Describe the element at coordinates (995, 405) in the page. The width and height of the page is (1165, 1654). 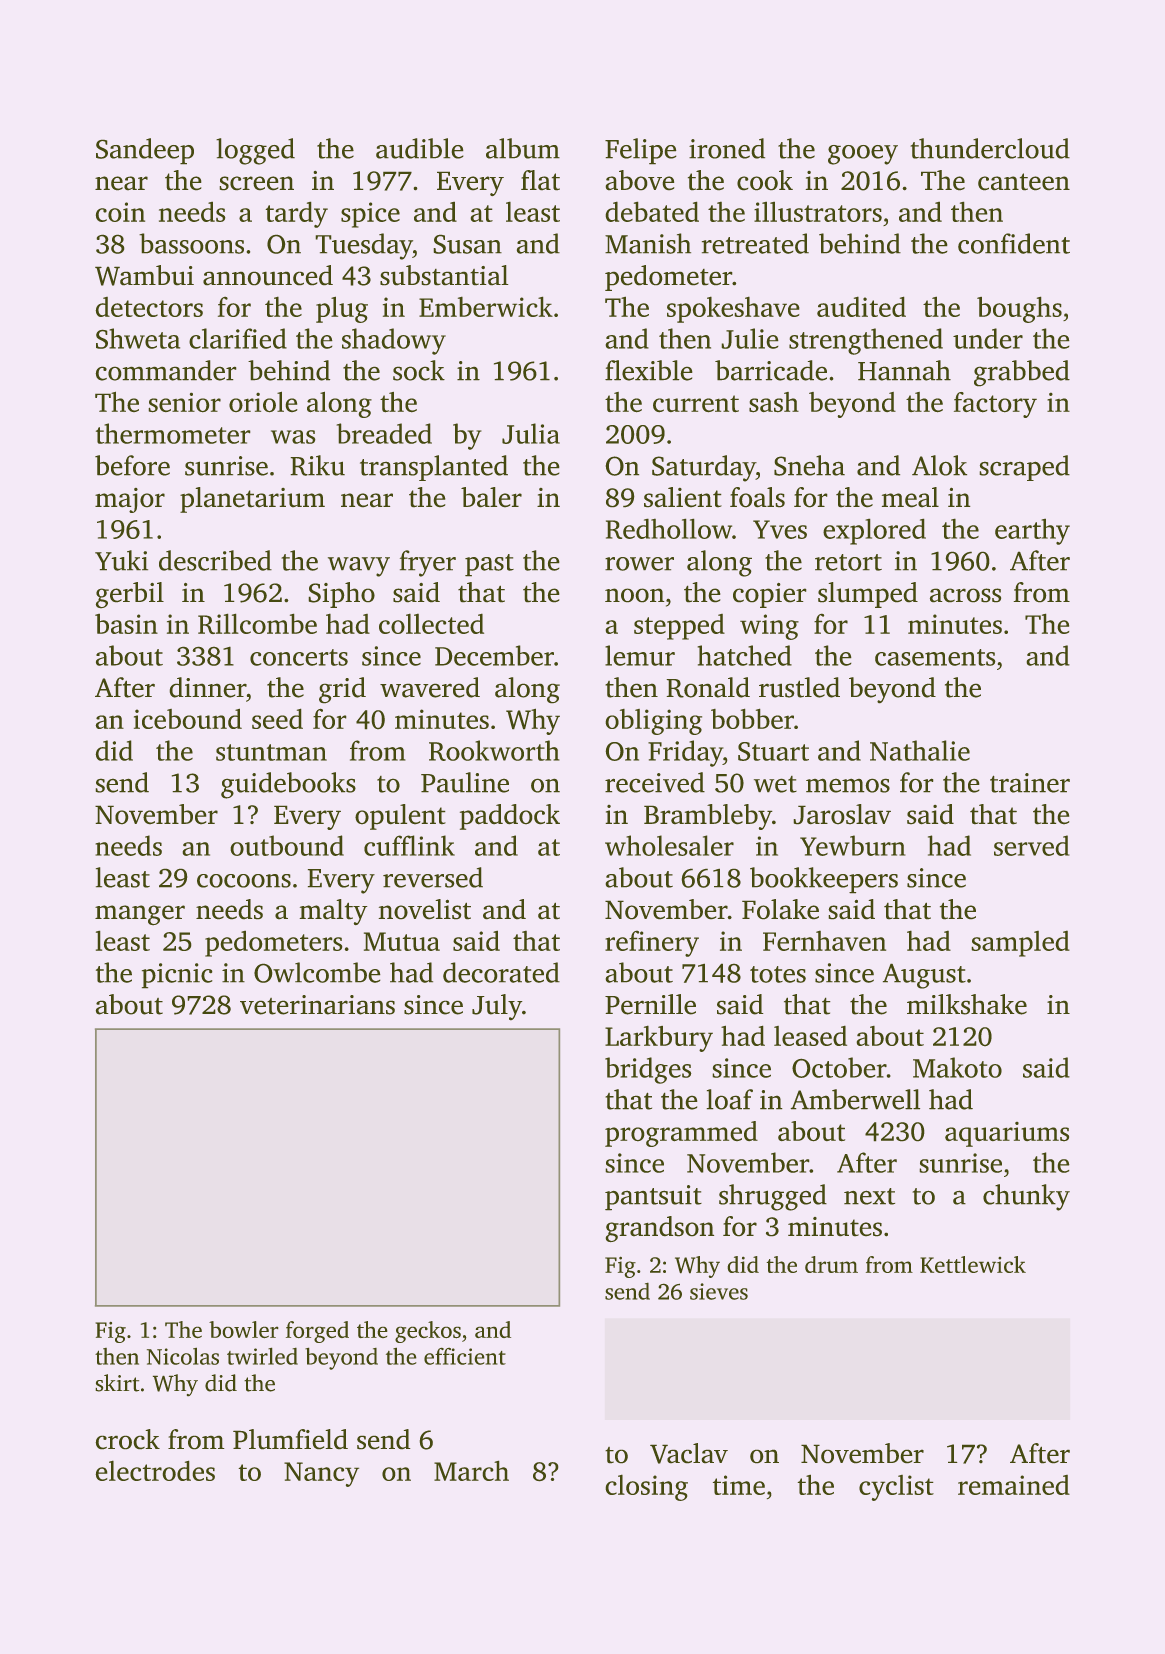
I see `factory` at that location.
